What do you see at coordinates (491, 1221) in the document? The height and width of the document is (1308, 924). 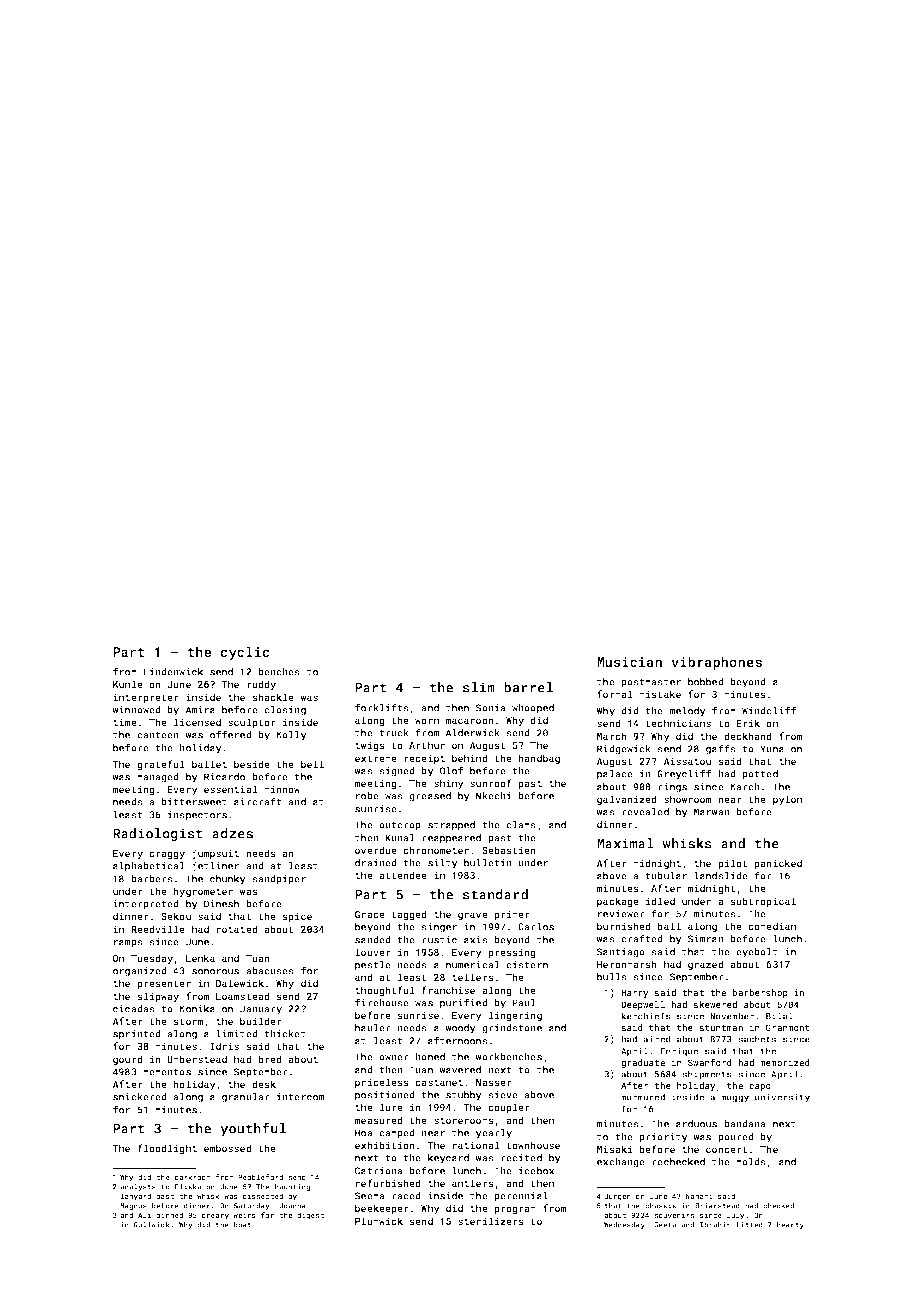 I see `sterilizers` at bounding box center [491, 1221].
